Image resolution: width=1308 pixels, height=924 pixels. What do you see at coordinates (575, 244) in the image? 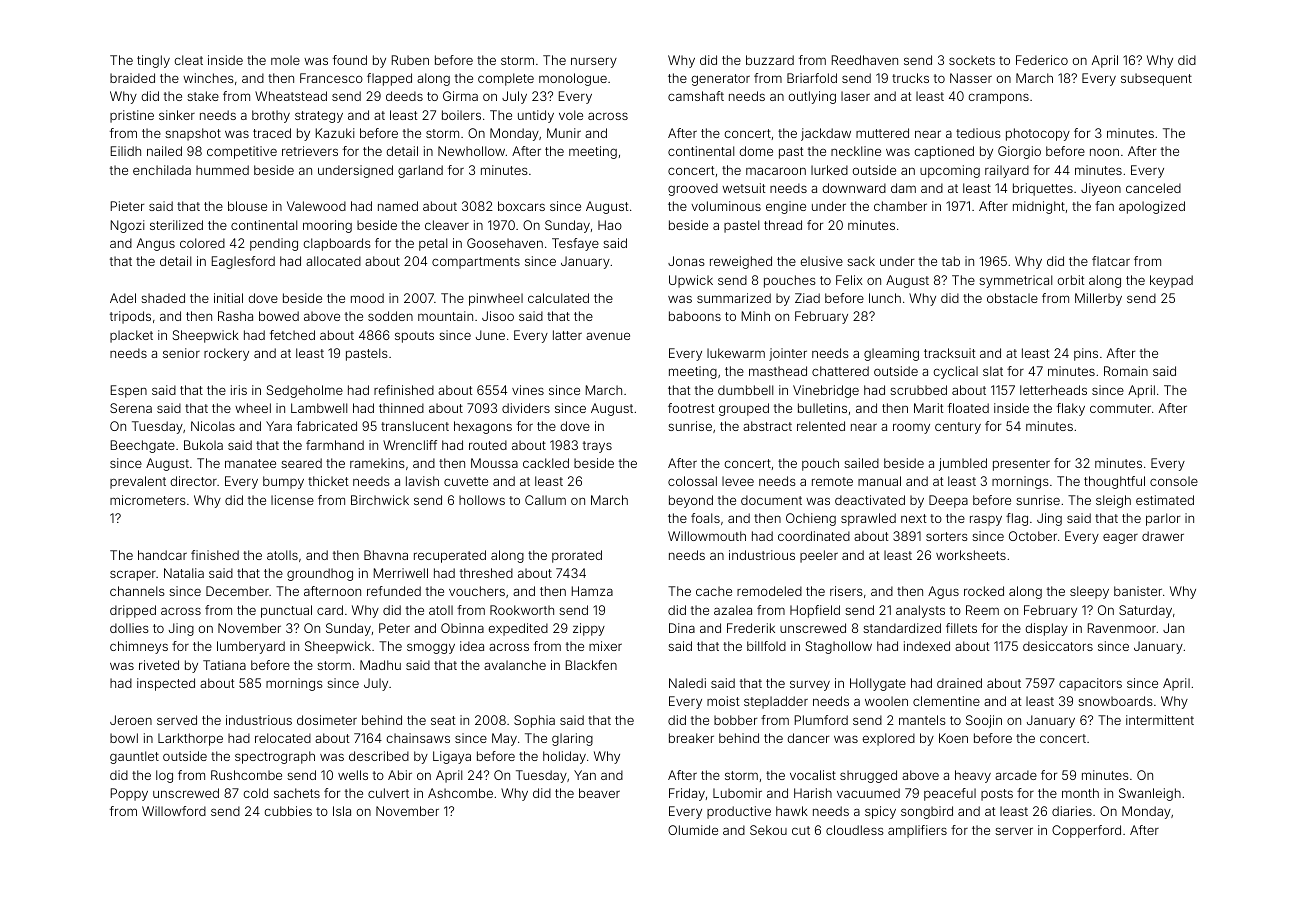
I see `Tesfaye` at bounding box center [575, 244].
